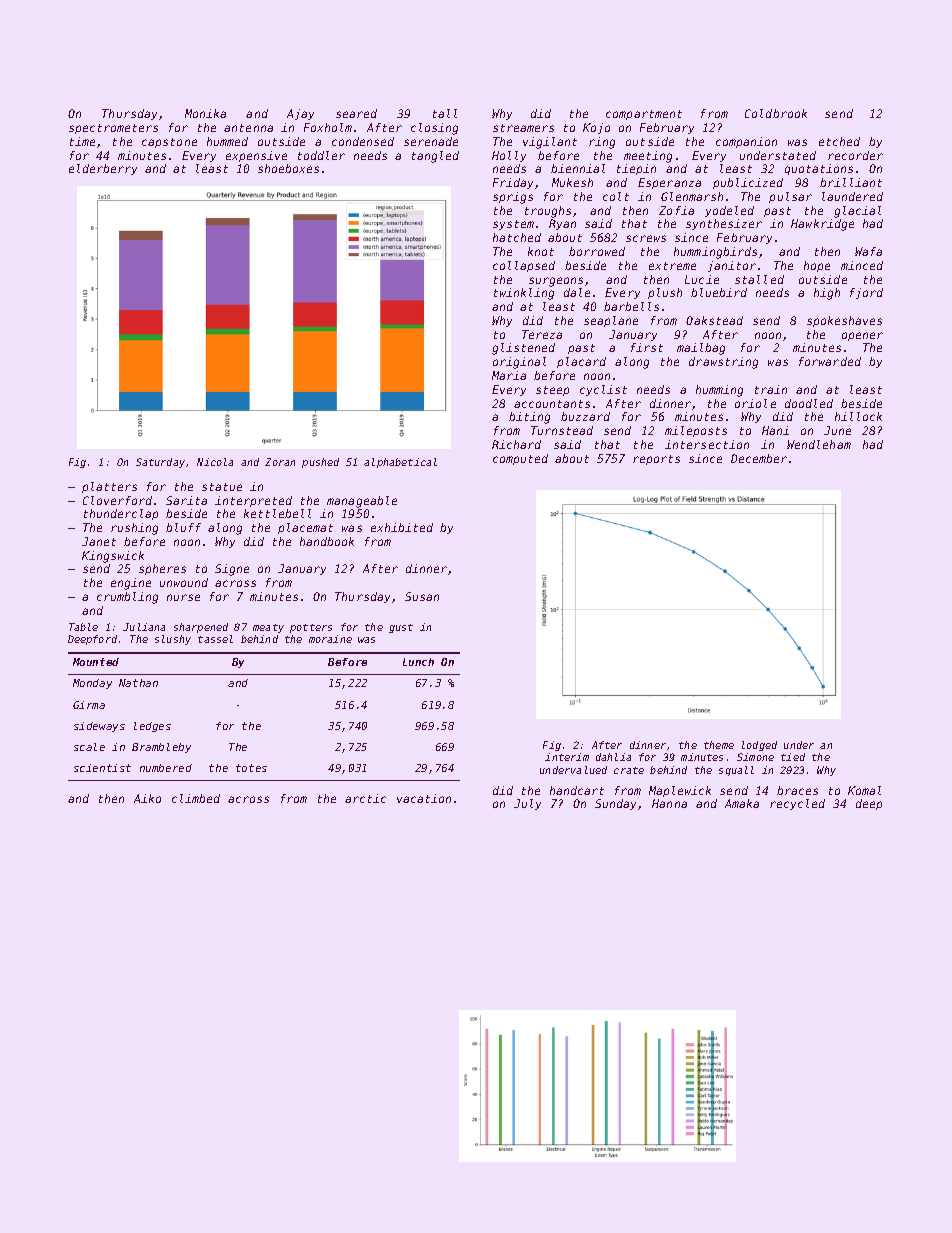 The width and height of the screenshot is (952, 1233). I want to click on hope, so click(817, 266).
